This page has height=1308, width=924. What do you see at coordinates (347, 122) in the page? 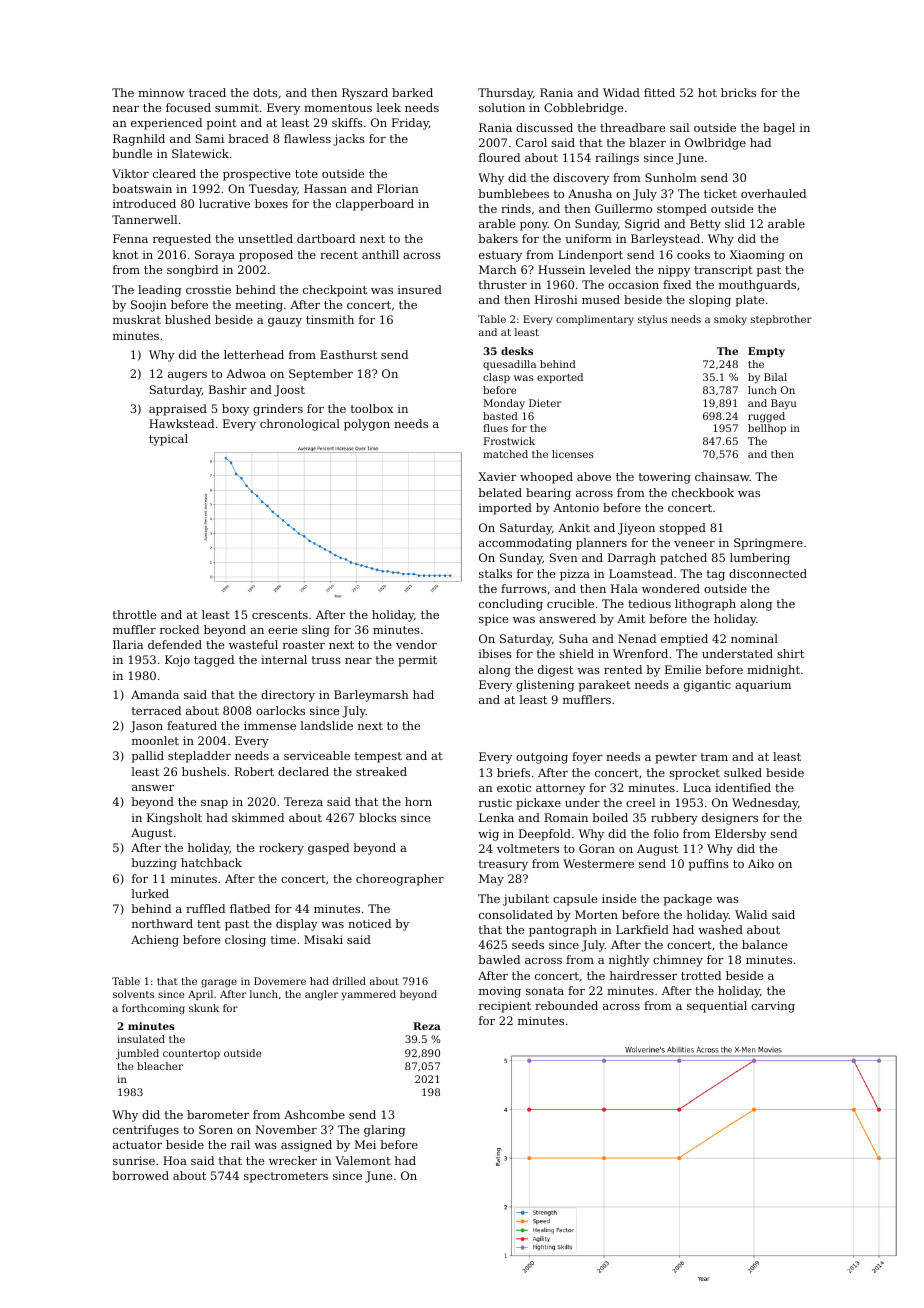
I see `skiffs` at bounding box center [347, 122].
